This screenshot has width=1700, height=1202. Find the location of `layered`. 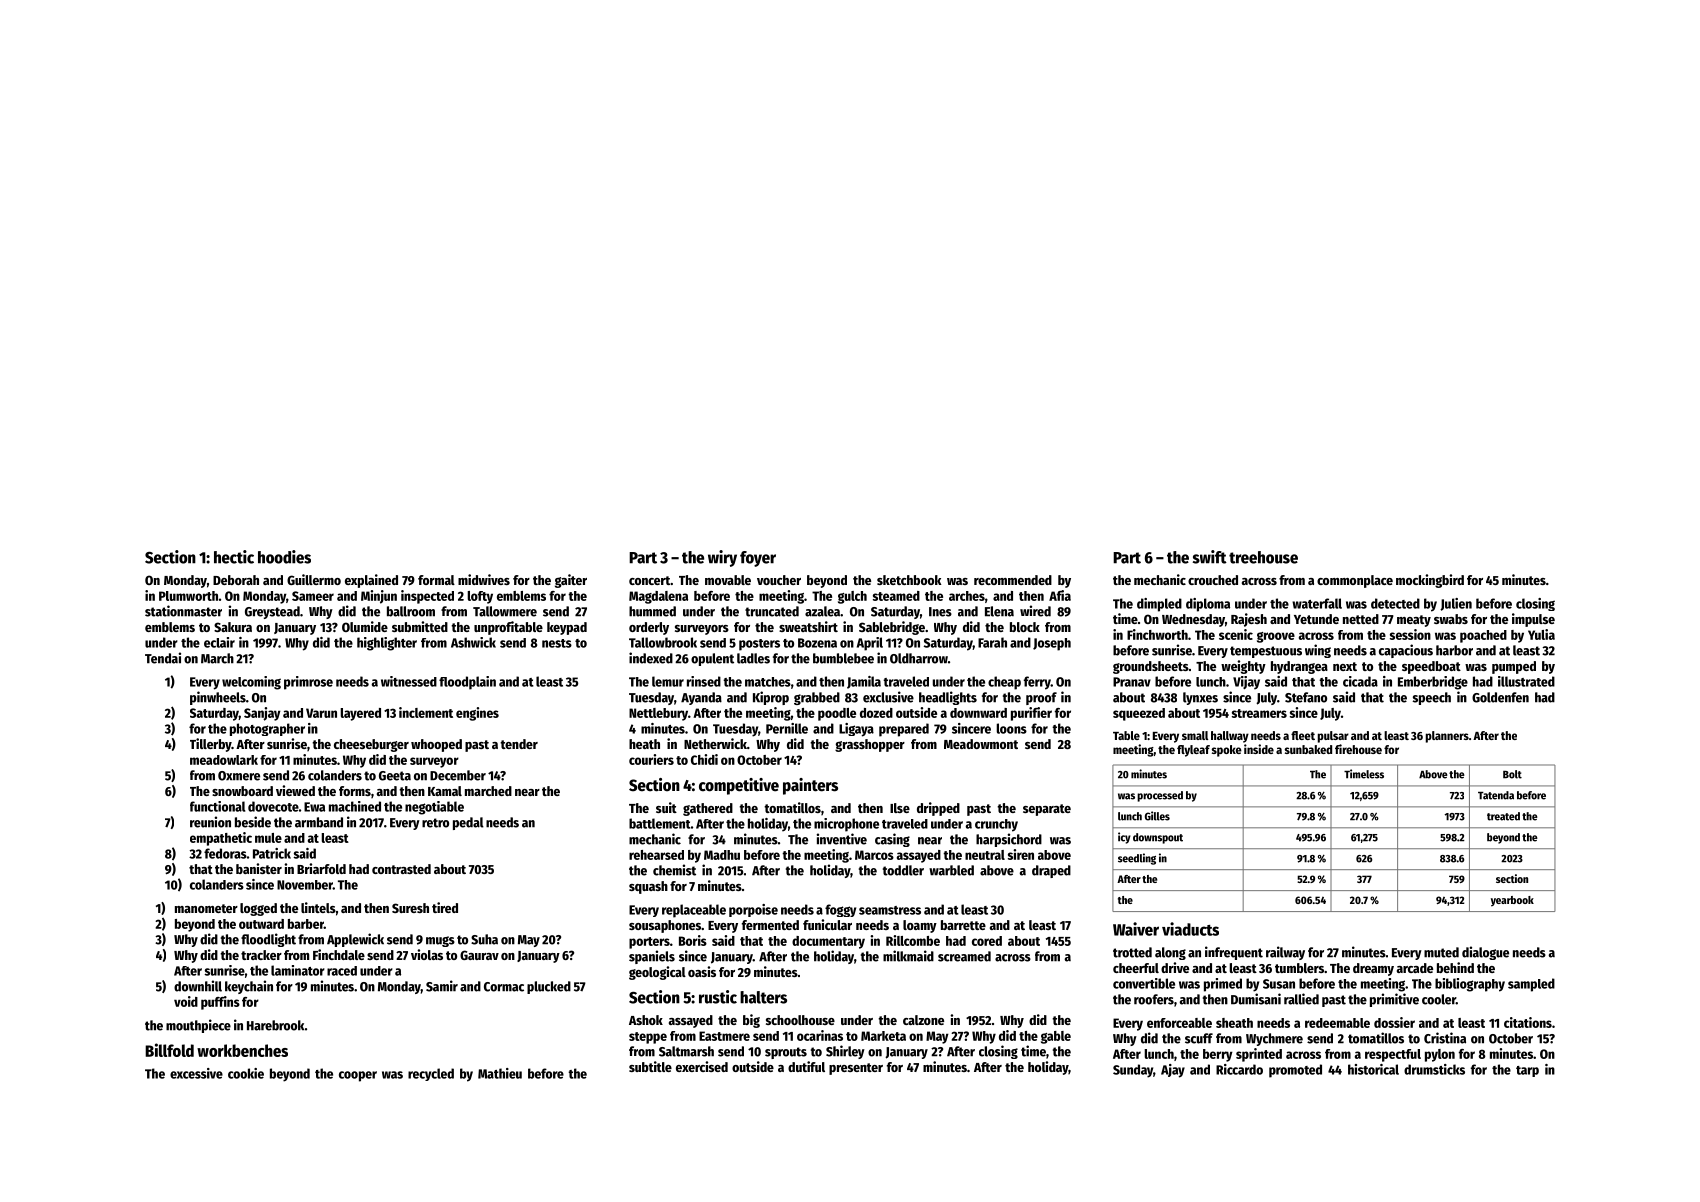

layered is located at coordinates (360, 714).
